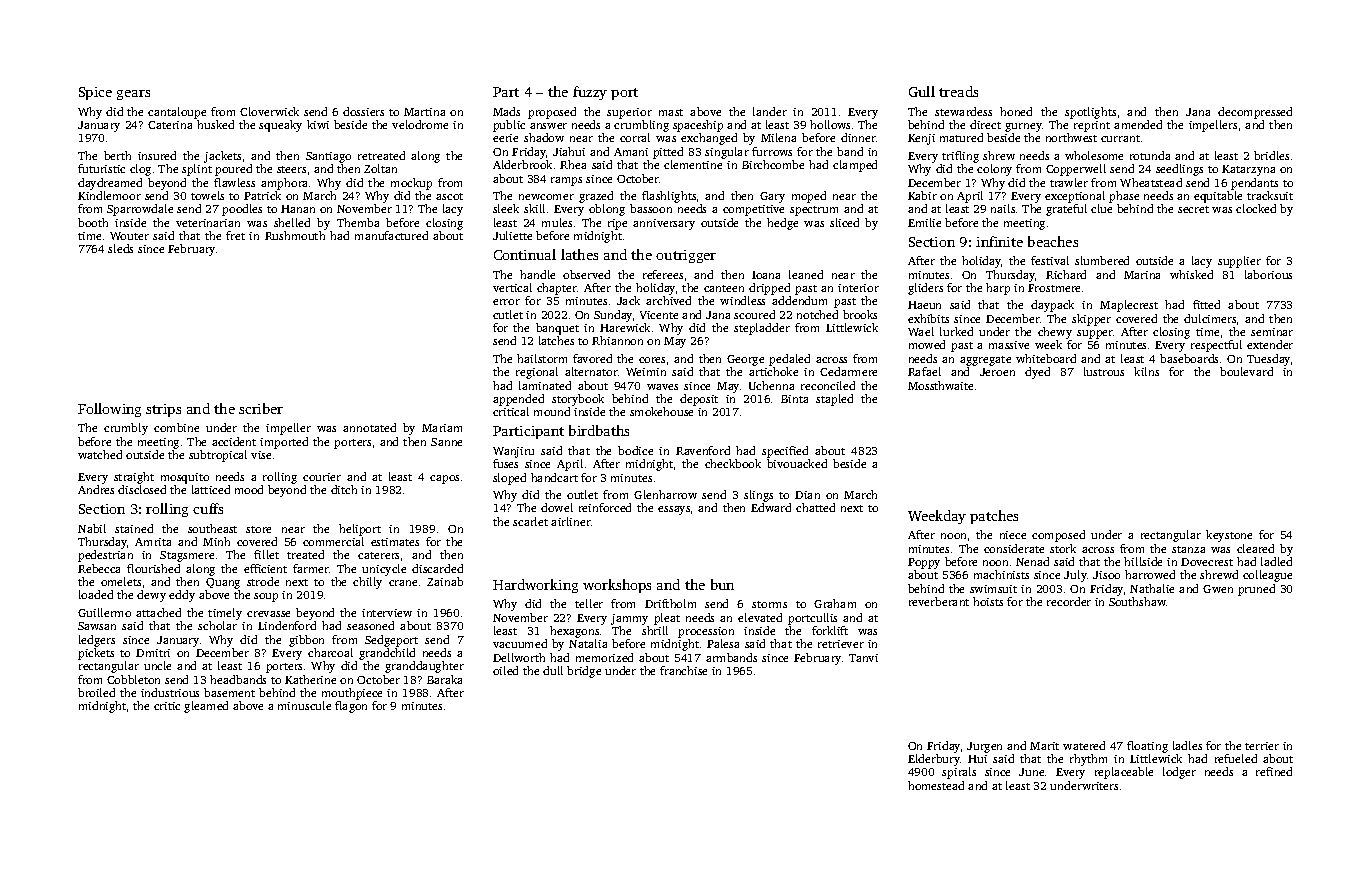 This screenshot has height=887, width=1372. Describe the element at coordinates (1055, 333) in the screenshot. I see `chewy` at that location.
